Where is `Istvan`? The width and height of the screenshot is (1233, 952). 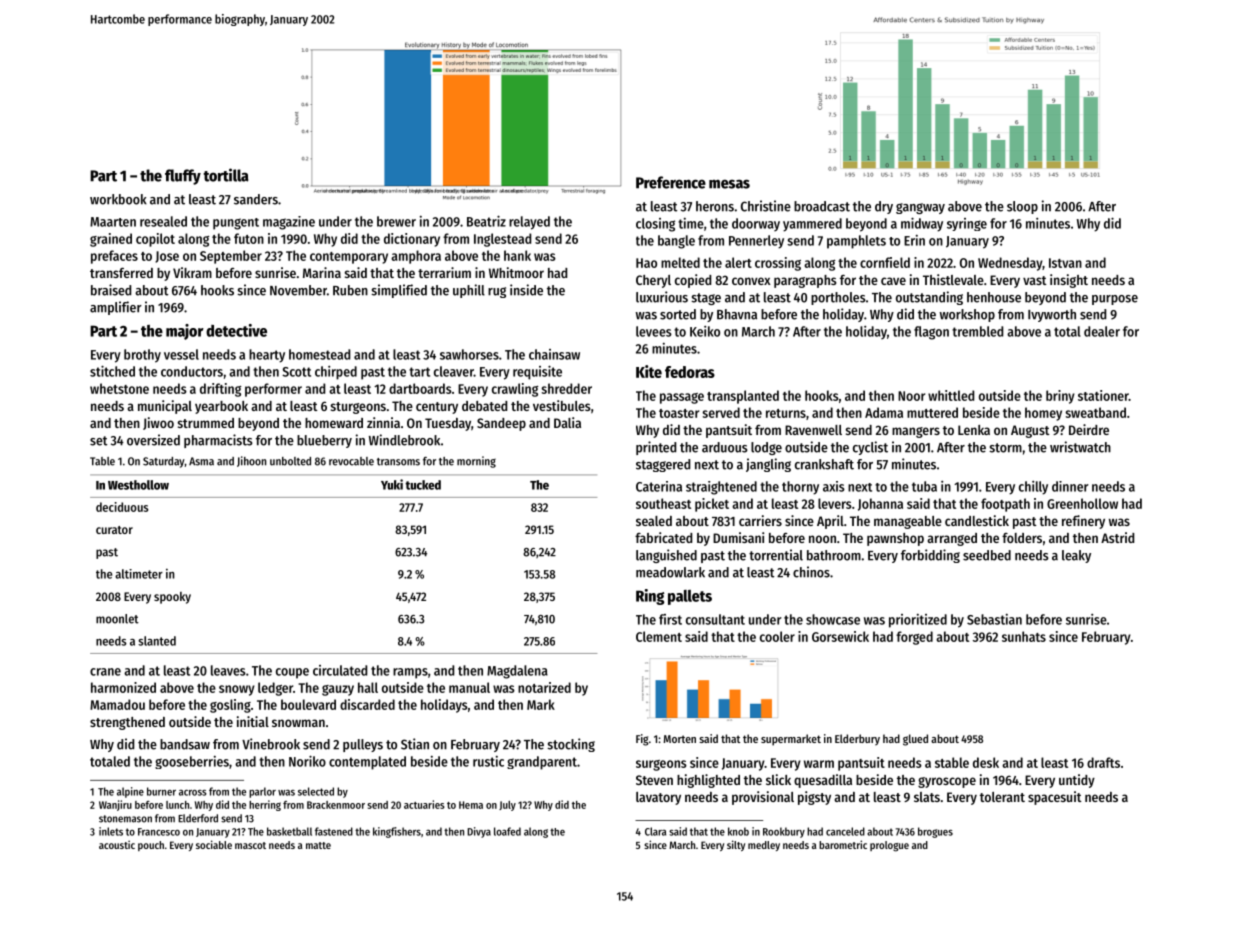
Istvan is located at coordinates (1065, 263).
